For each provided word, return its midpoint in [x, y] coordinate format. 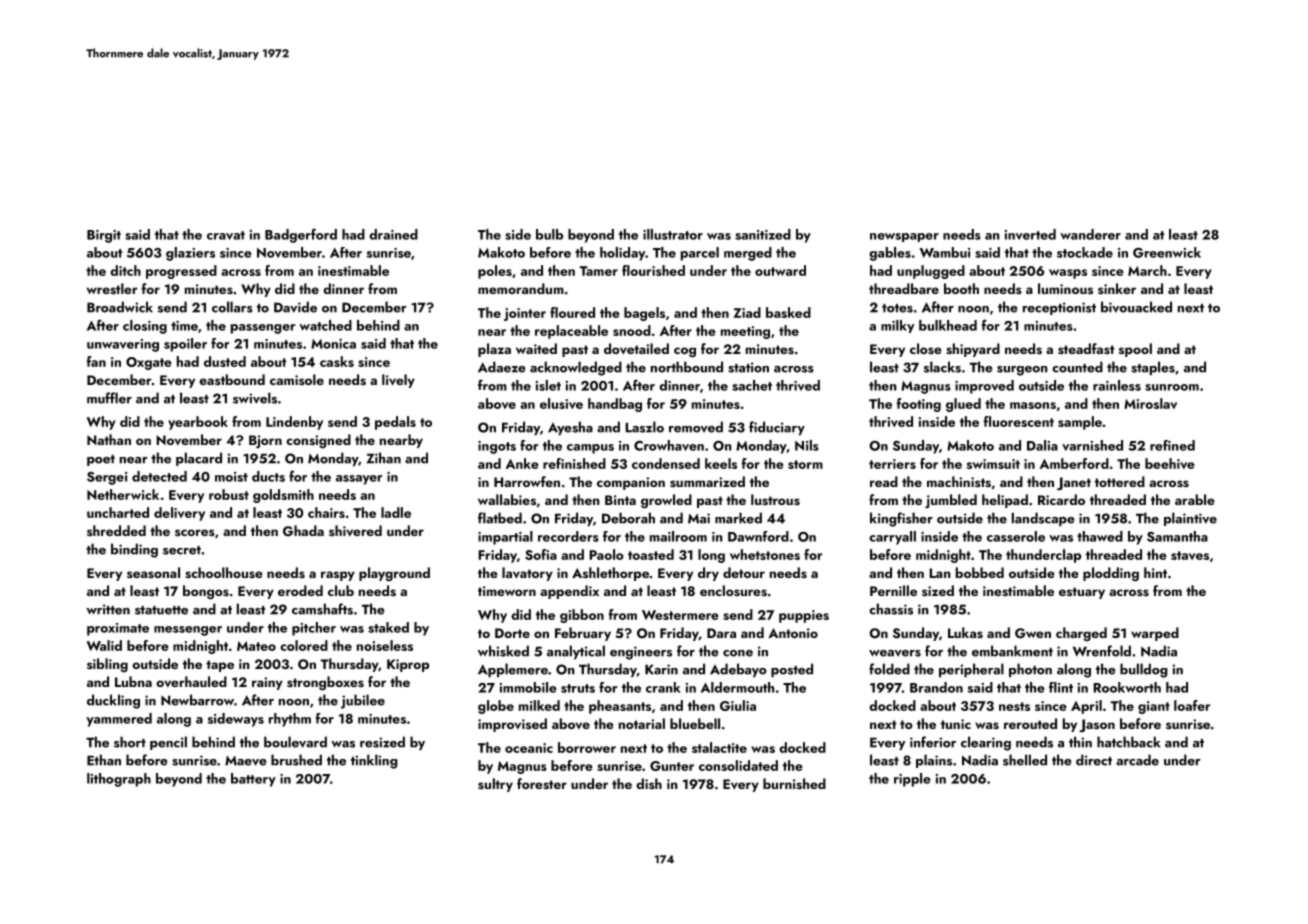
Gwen [1033, 633]
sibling [107, 665]
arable [1195, 499]
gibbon [582, 616]
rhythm [290, 720]
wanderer [1090, 234]
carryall [892, 538]
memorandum [521, 288]
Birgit [104, 236]
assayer [359, 480]
